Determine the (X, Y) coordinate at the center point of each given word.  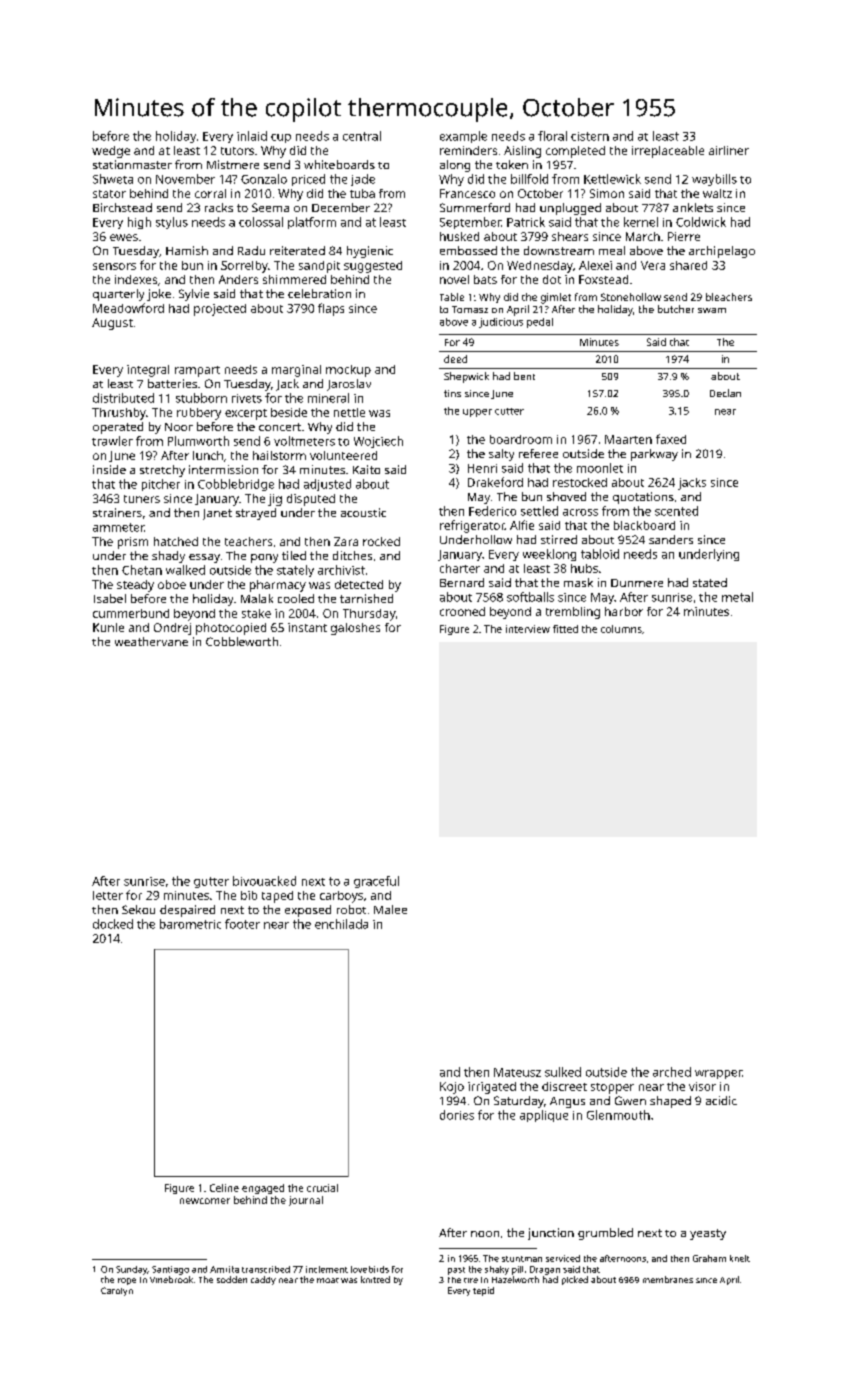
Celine (224, 1188)
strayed (256, 514)
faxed (671, 439)
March (643, 236)
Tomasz (470, 309)
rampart (197, 371)
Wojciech (378, 442)
